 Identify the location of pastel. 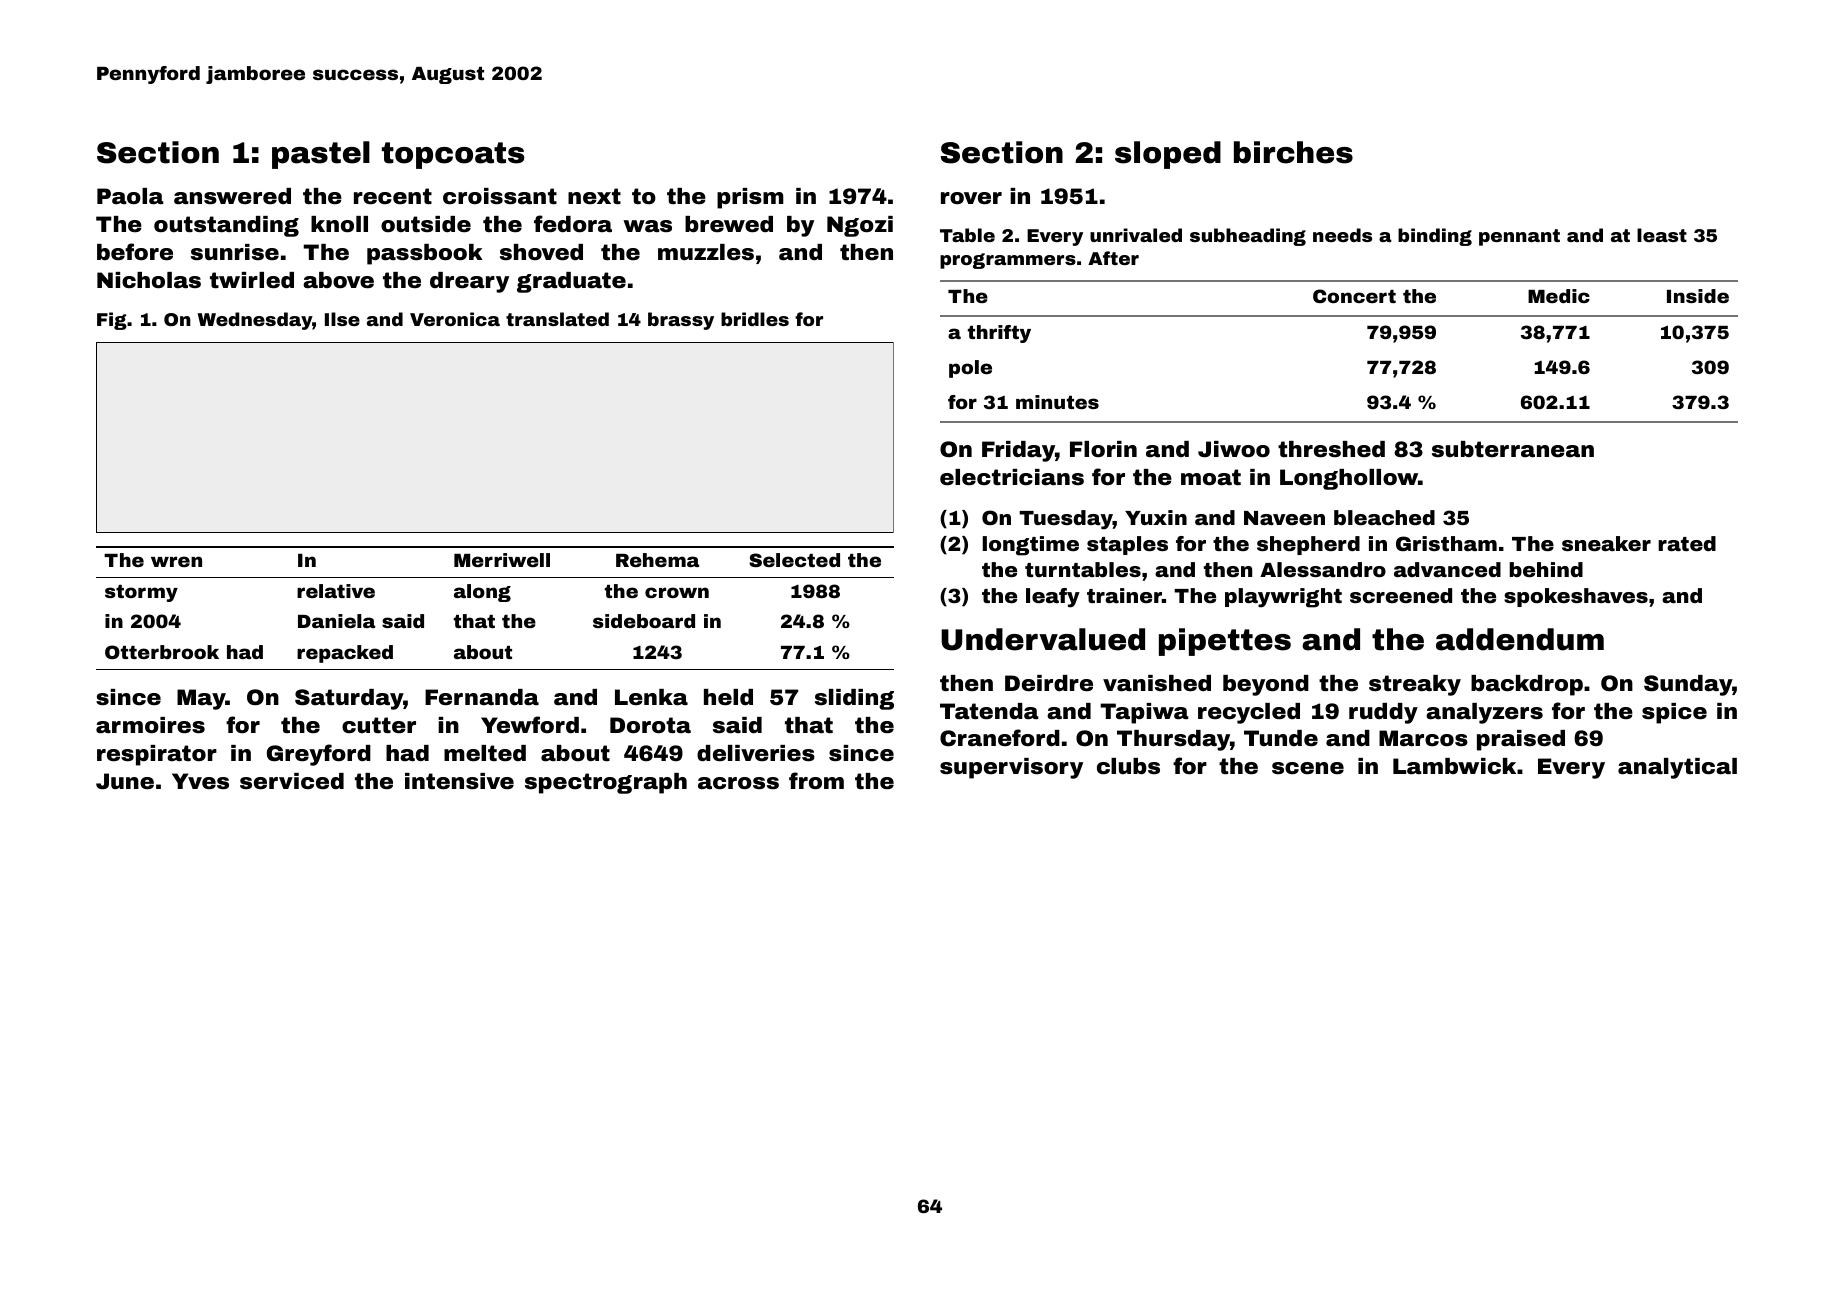
(321, 155).
